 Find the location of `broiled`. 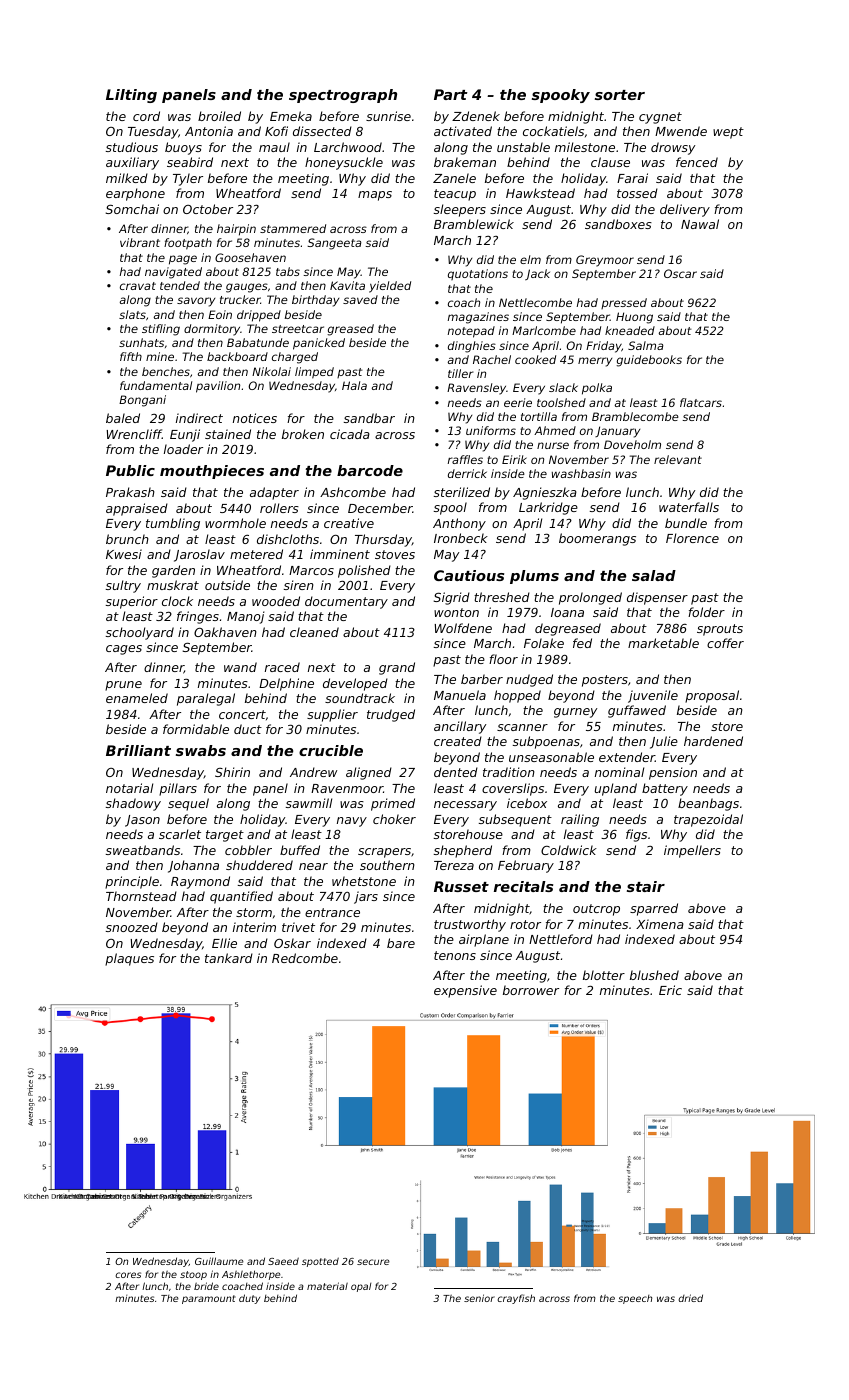

broiled is located at coordinates (219, 116).
